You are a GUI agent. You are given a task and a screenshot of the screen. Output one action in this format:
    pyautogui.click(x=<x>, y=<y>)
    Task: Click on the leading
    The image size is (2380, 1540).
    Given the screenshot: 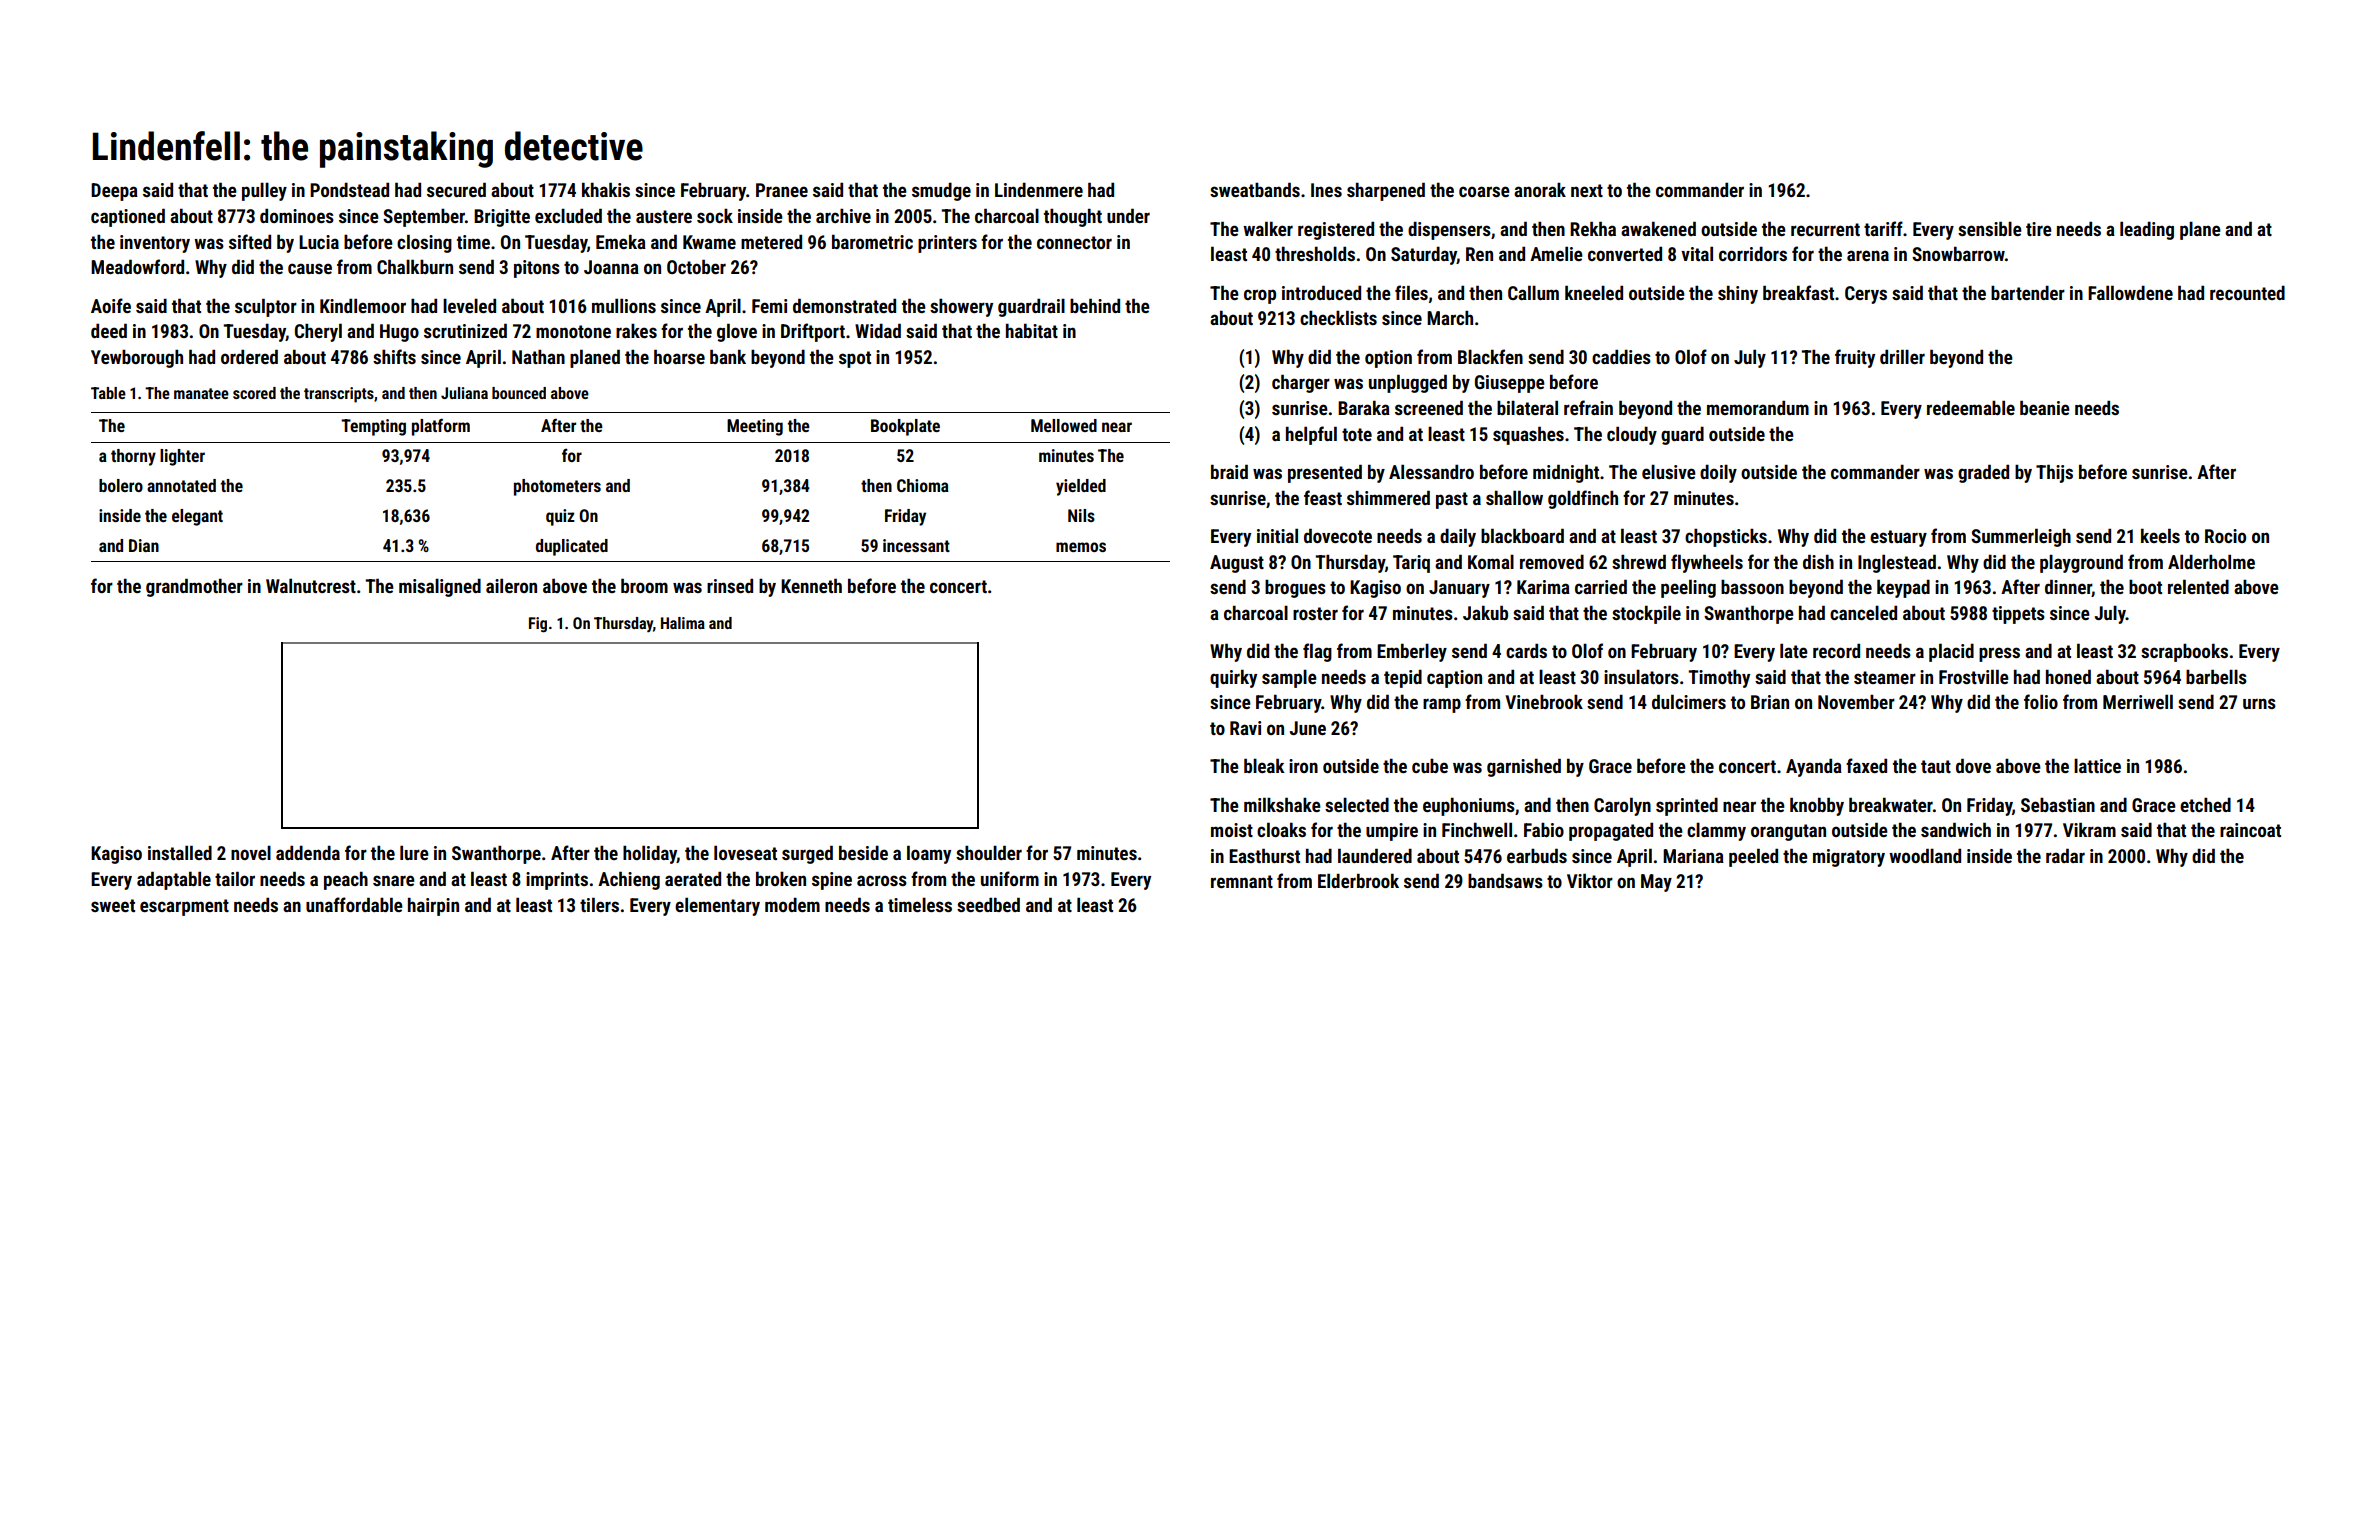 What is the action you would take?
    pyautogui.click(x=2147, y=230)
